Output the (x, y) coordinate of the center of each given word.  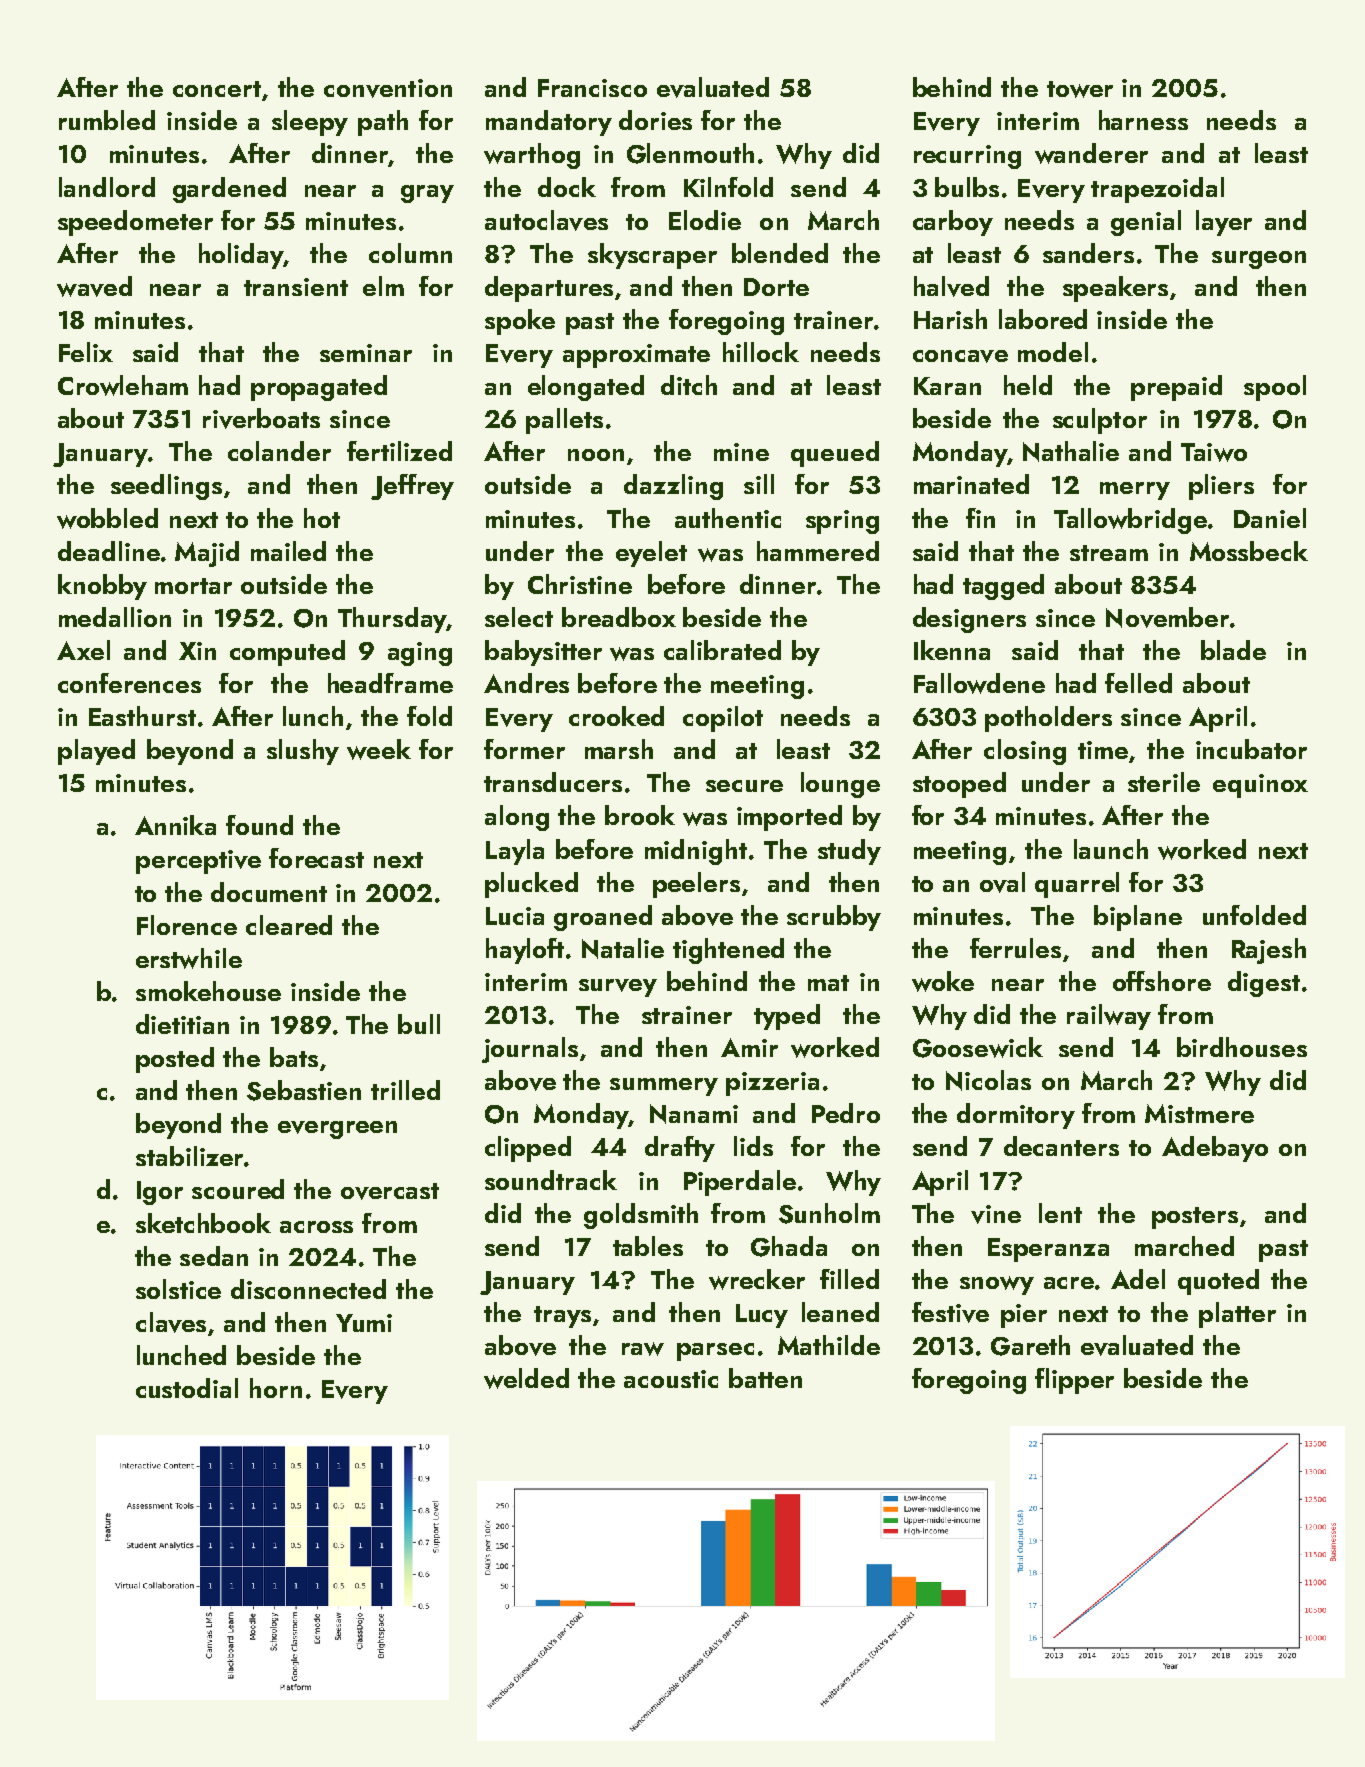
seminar (366, 353)
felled (1138, 683)
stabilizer (189, 1156)
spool (1275, 388)
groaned (603, 918)
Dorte (776, 287)
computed (287, 653)
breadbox (619, 617)
